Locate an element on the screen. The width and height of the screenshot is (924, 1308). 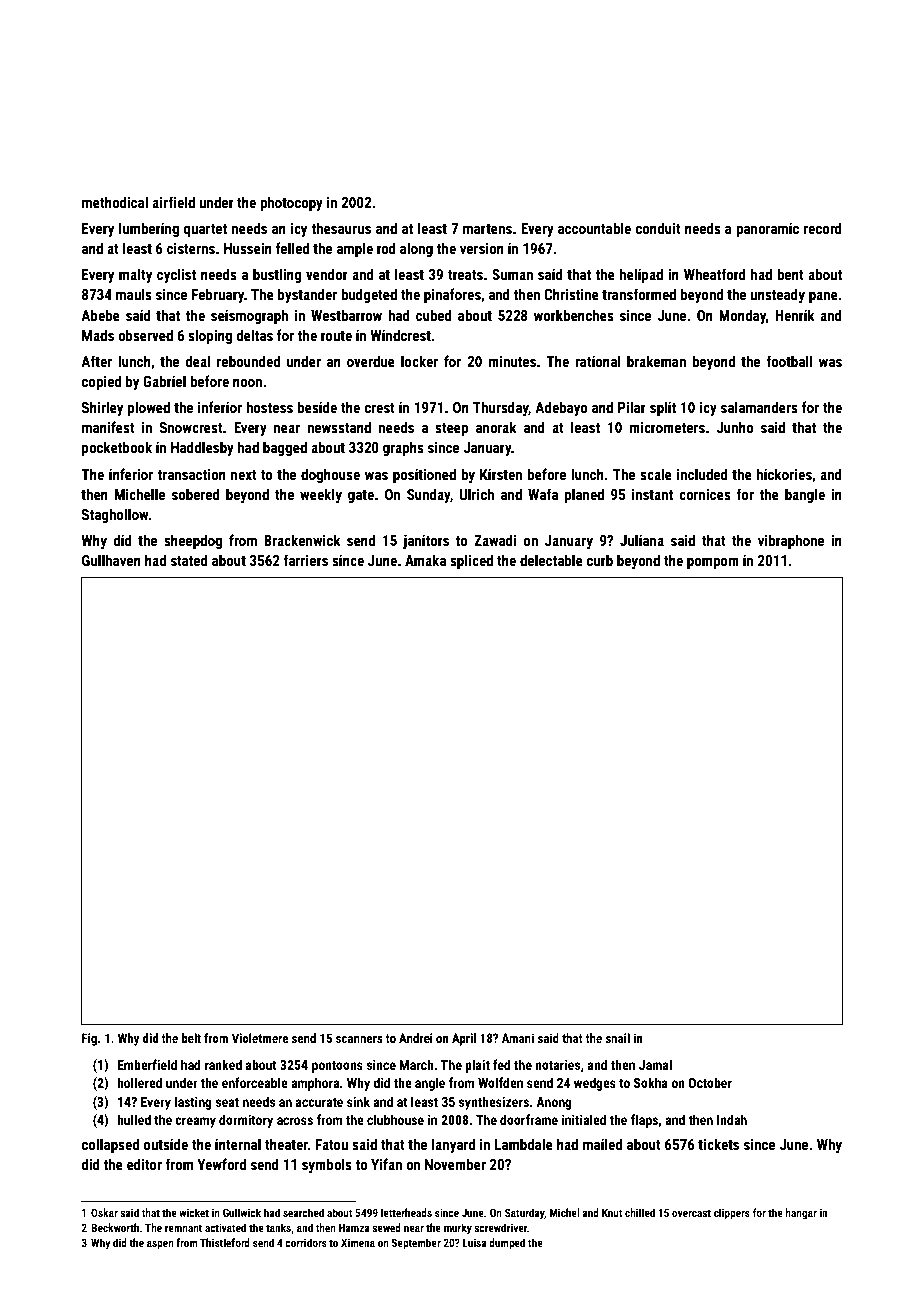
martens is located at coordinates (487, 229).
